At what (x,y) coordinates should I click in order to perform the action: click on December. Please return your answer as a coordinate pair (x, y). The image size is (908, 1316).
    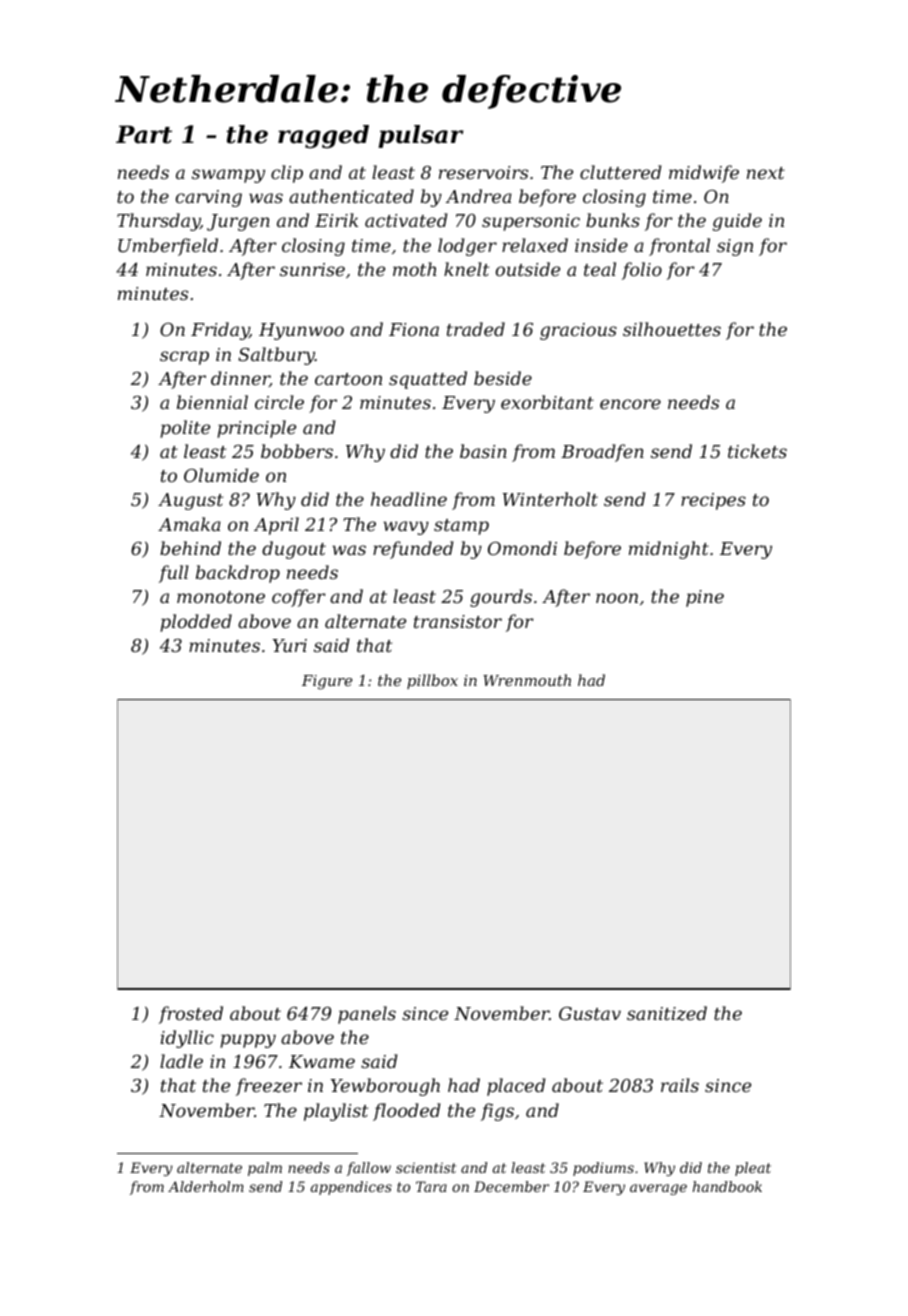
    Looking at the image, I should click on (511, 1186).
